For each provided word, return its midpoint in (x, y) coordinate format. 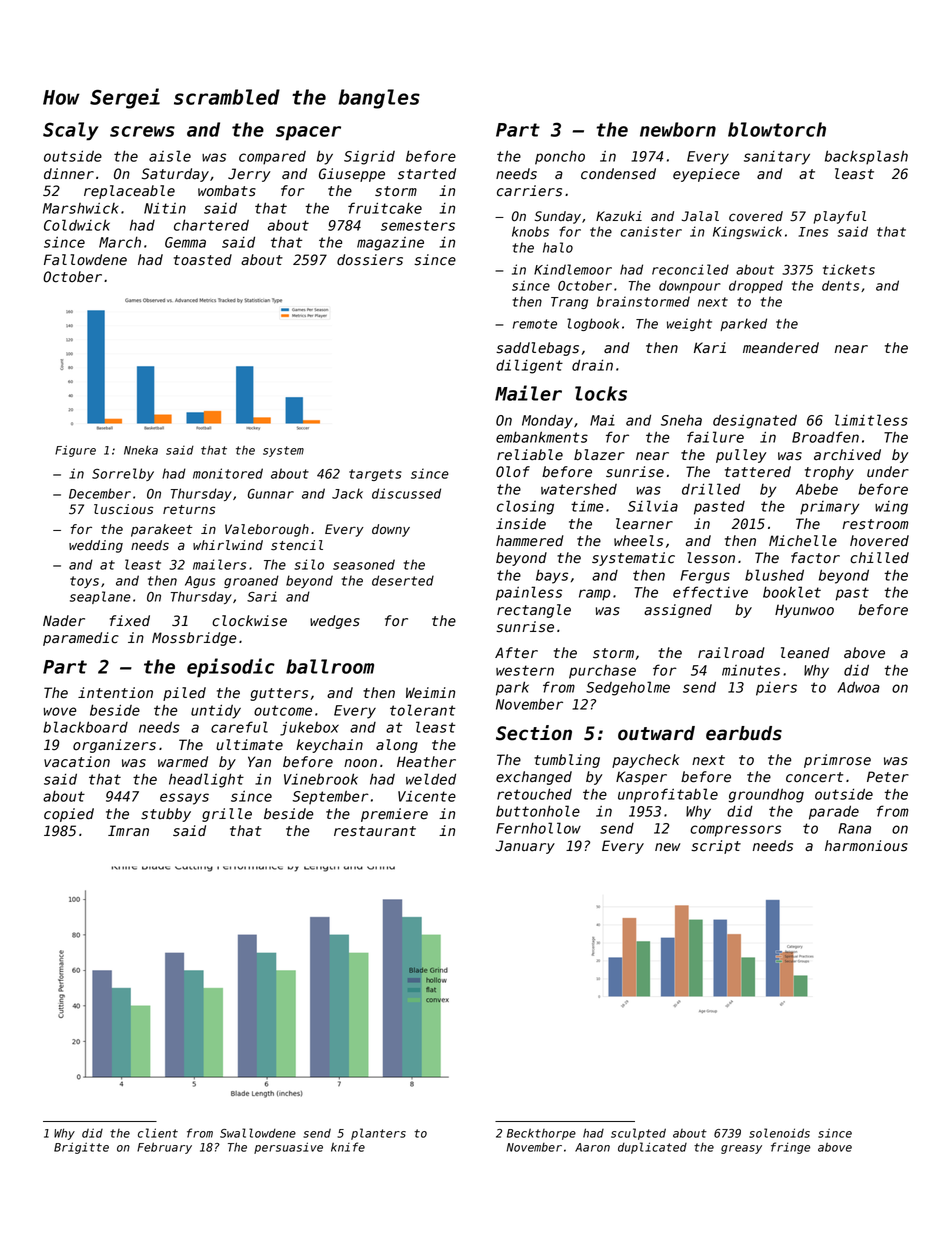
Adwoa (859, 687)
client (158, 1133)
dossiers (370, 260)
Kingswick (747, 232)
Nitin (165, 208)
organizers (114, 746)
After (516, 653)
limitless (871, 420)
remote (535, 324)
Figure (75, 451)
